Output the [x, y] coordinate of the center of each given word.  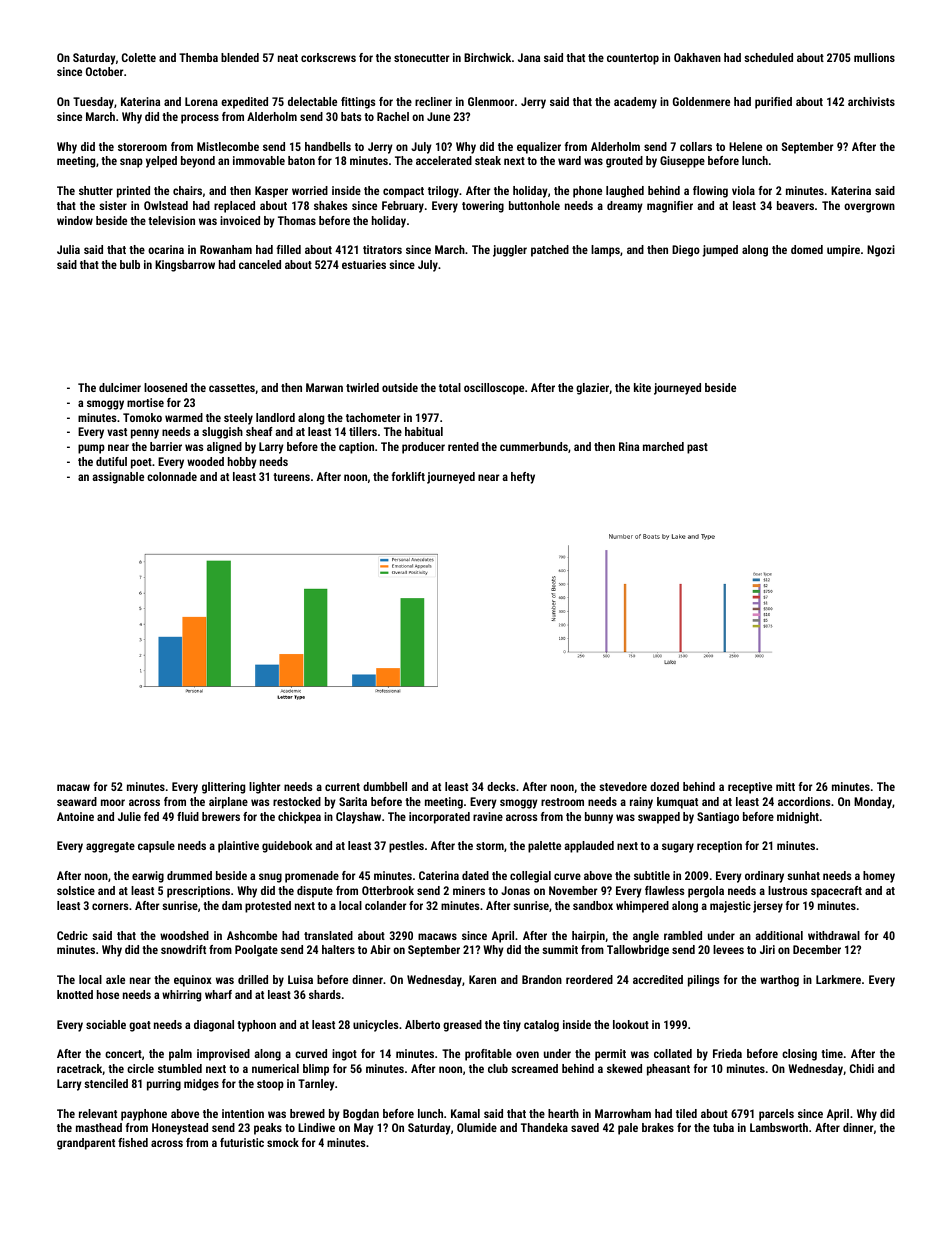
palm [180, 1055]
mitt [785, 786]
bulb [130, 264]
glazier [592, 389]
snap [131, 163]
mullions [874, 57]
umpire [843, 251]
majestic [730, 907]
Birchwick [487, 57]
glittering [223, 788]
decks [501, 786]
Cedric [72, 935]
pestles [406, 847]
